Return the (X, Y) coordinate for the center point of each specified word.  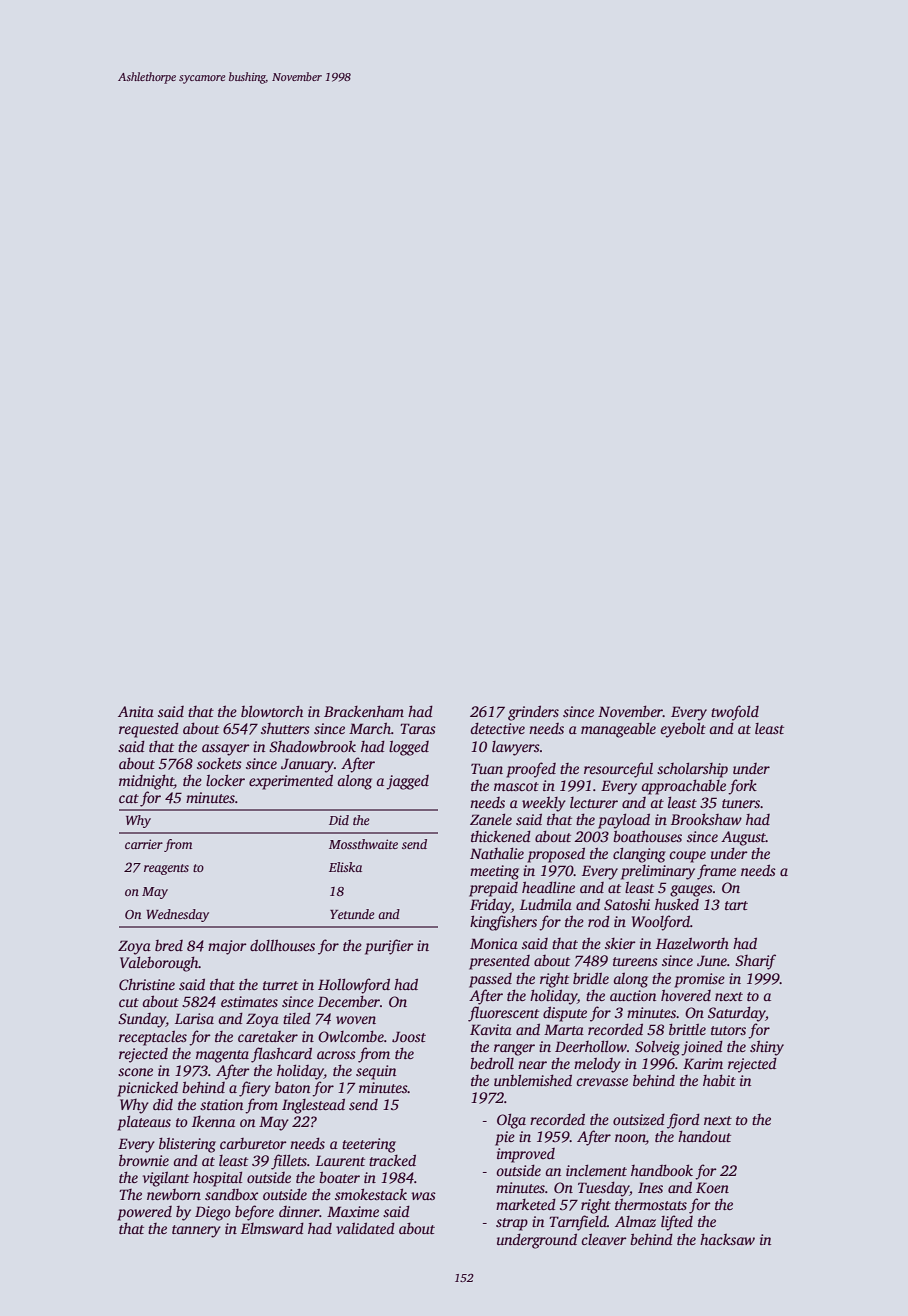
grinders (533, 713)
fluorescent (503, 1014)
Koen (712, 1187)
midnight (146, 782)
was (423, 1196)
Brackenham (364, 711)
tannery (196, 1231)
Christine (147, 984)
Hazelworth (692, 943)
